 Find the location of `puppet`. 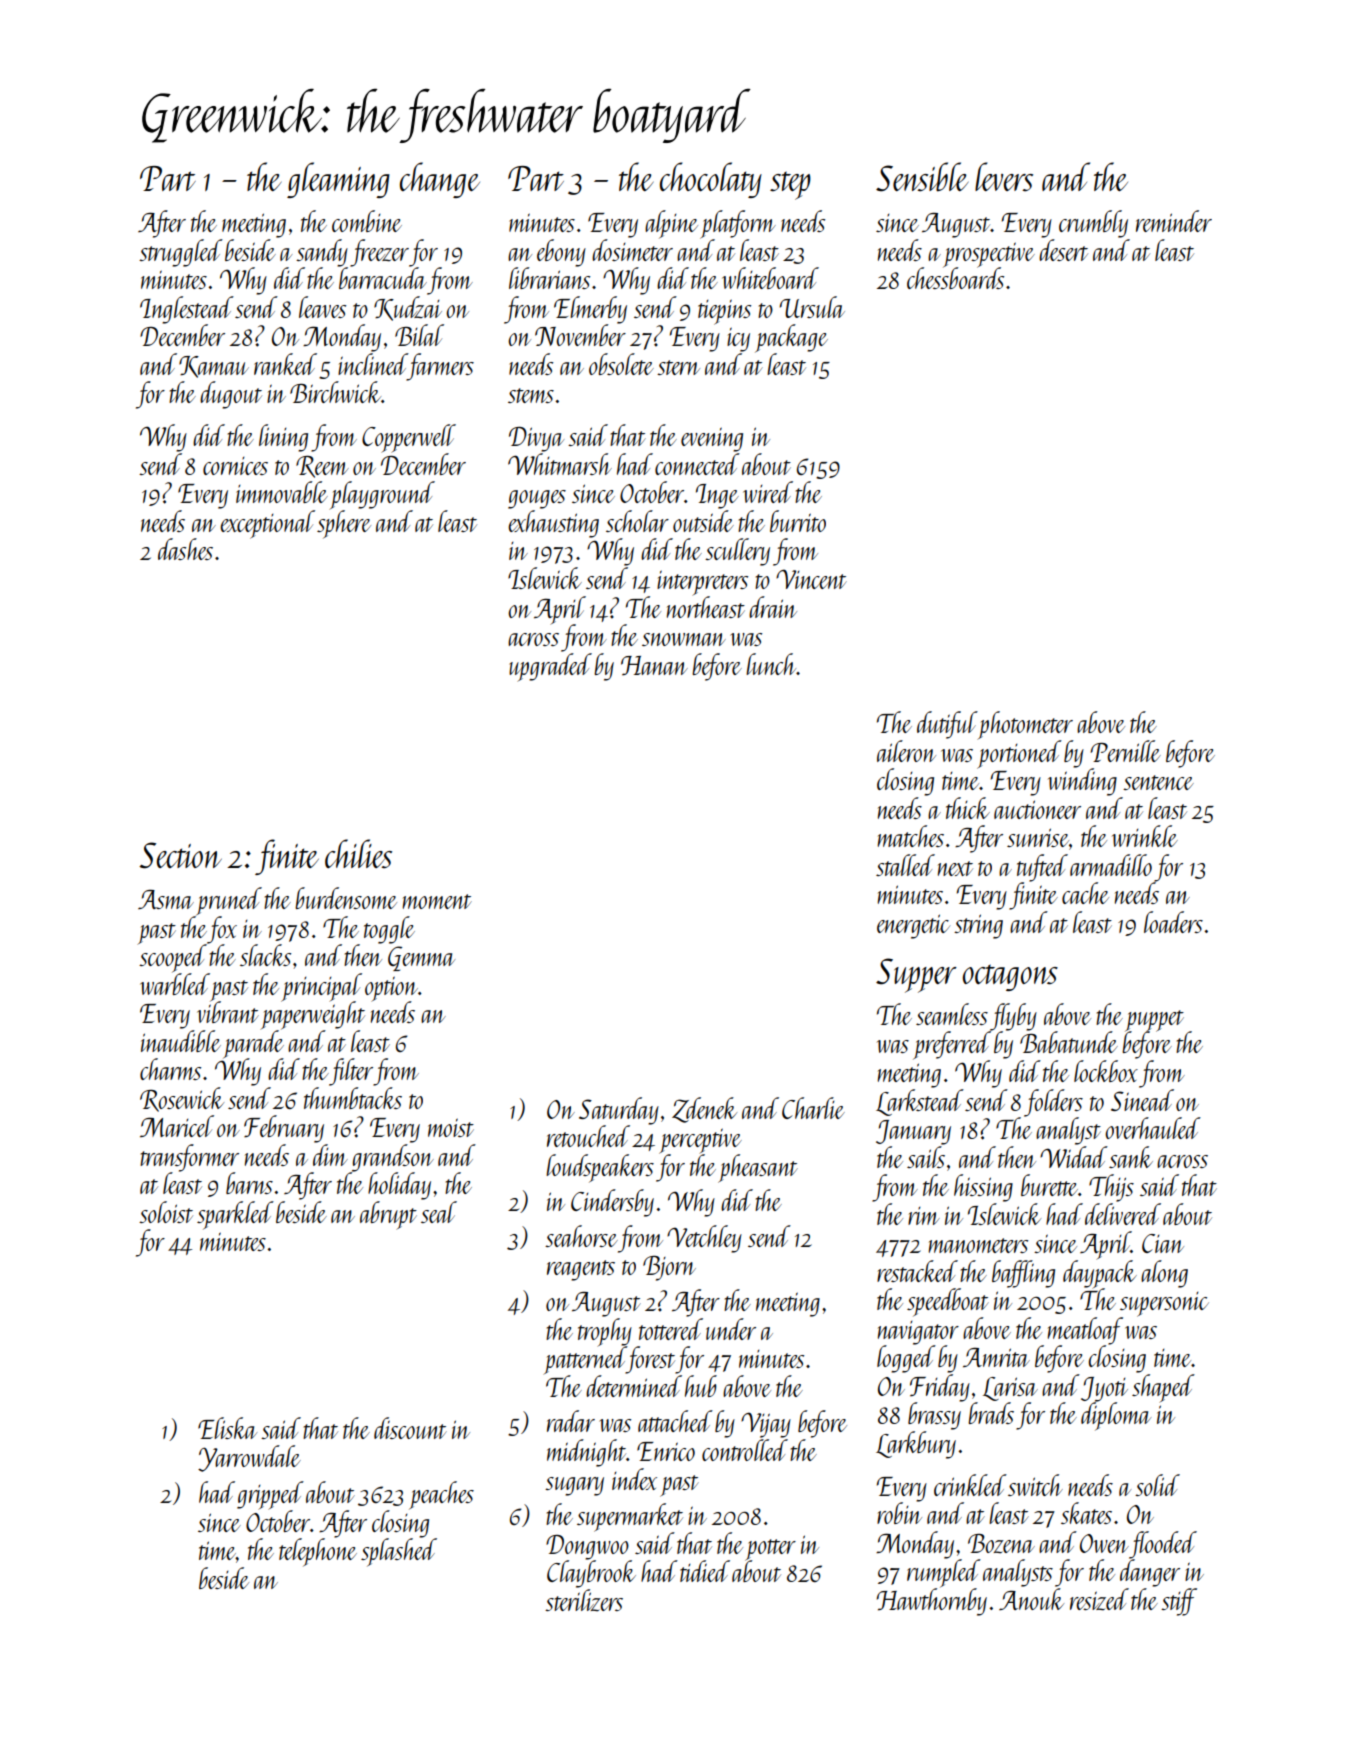

puppet is located at coordinates (1154, 1021).
